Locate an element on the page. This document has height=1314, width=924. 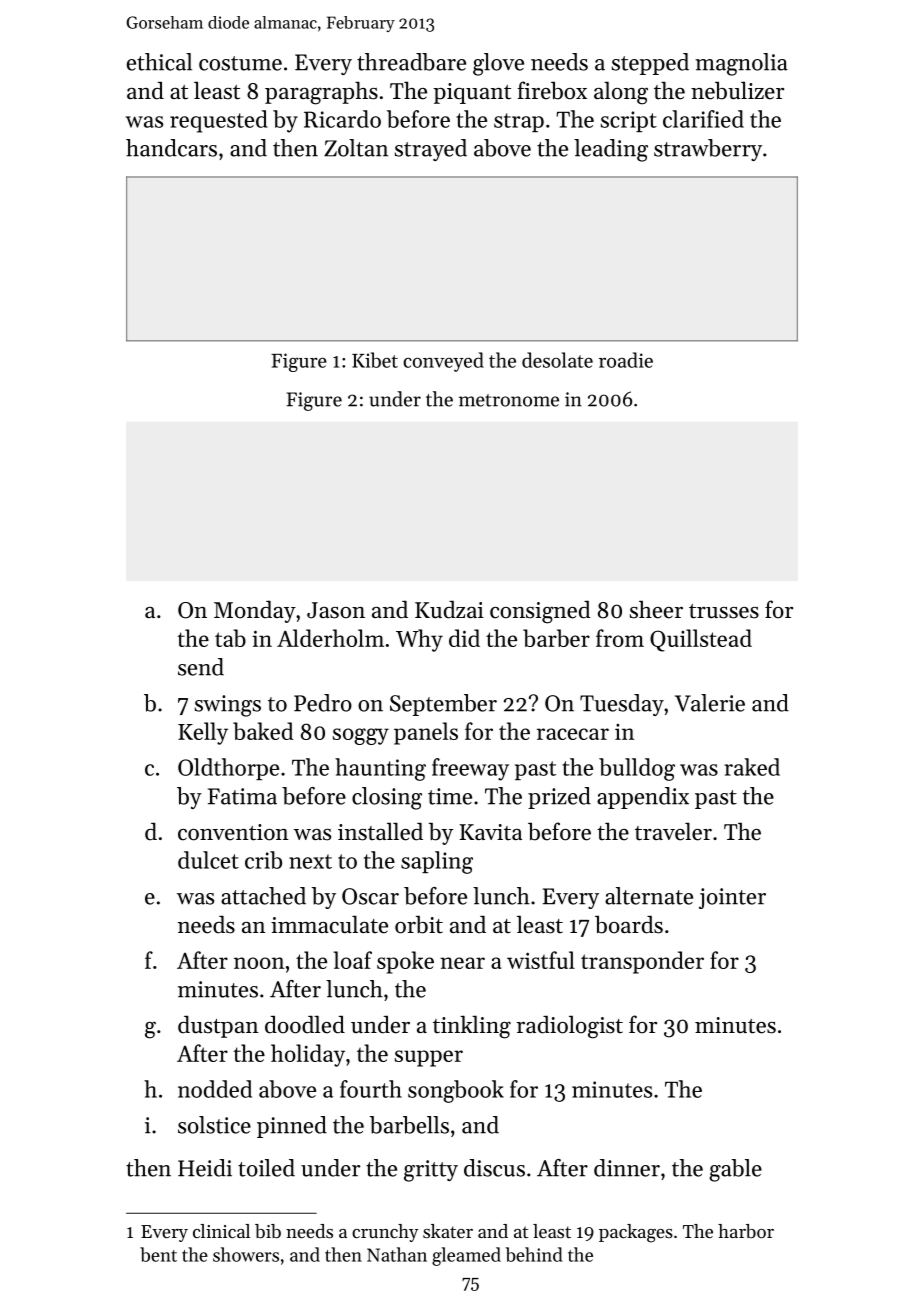
closing is located at coordinates (387, 798).
